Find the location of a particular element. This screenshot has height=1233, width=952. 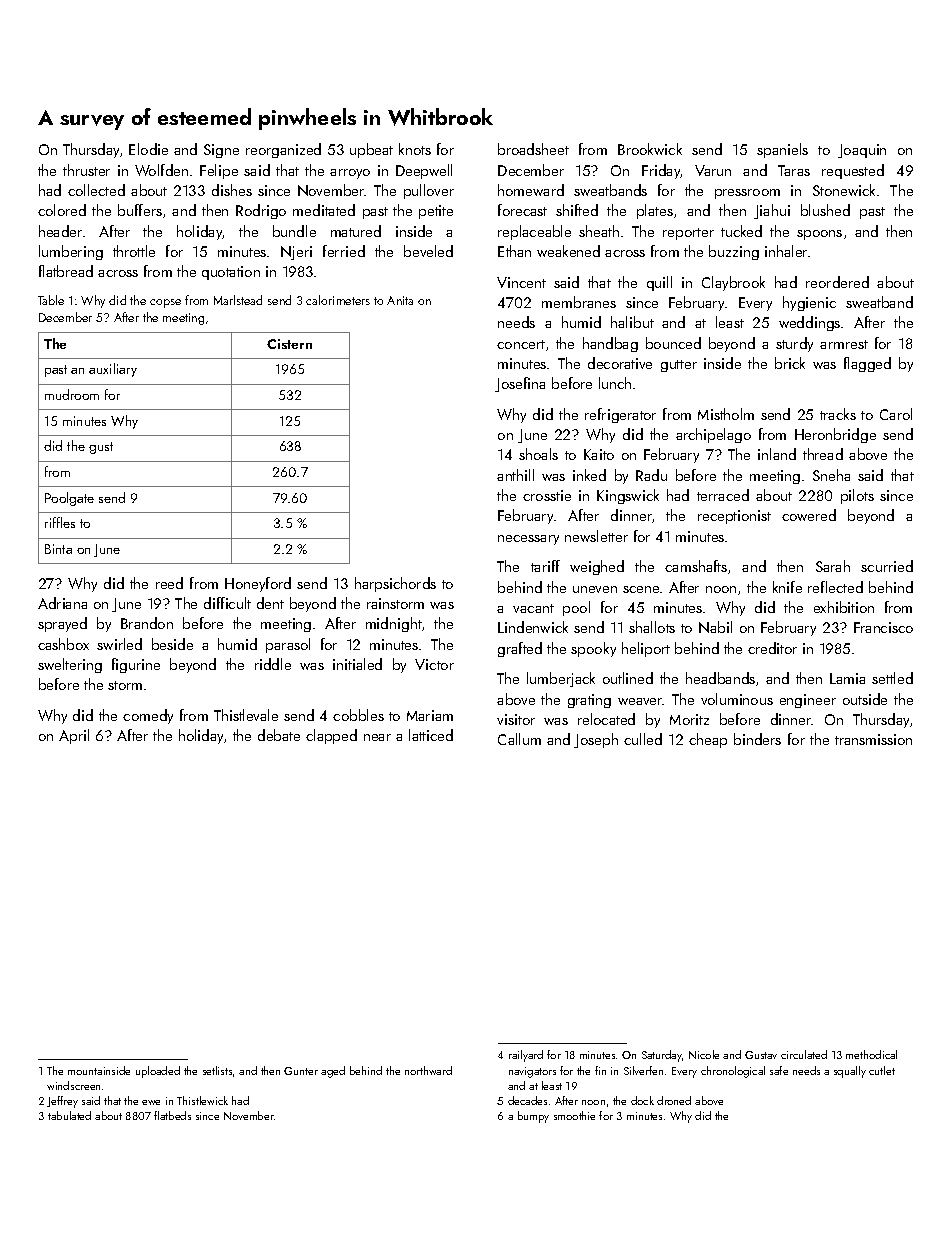

camshafts is located at coordinates (696, 566).
